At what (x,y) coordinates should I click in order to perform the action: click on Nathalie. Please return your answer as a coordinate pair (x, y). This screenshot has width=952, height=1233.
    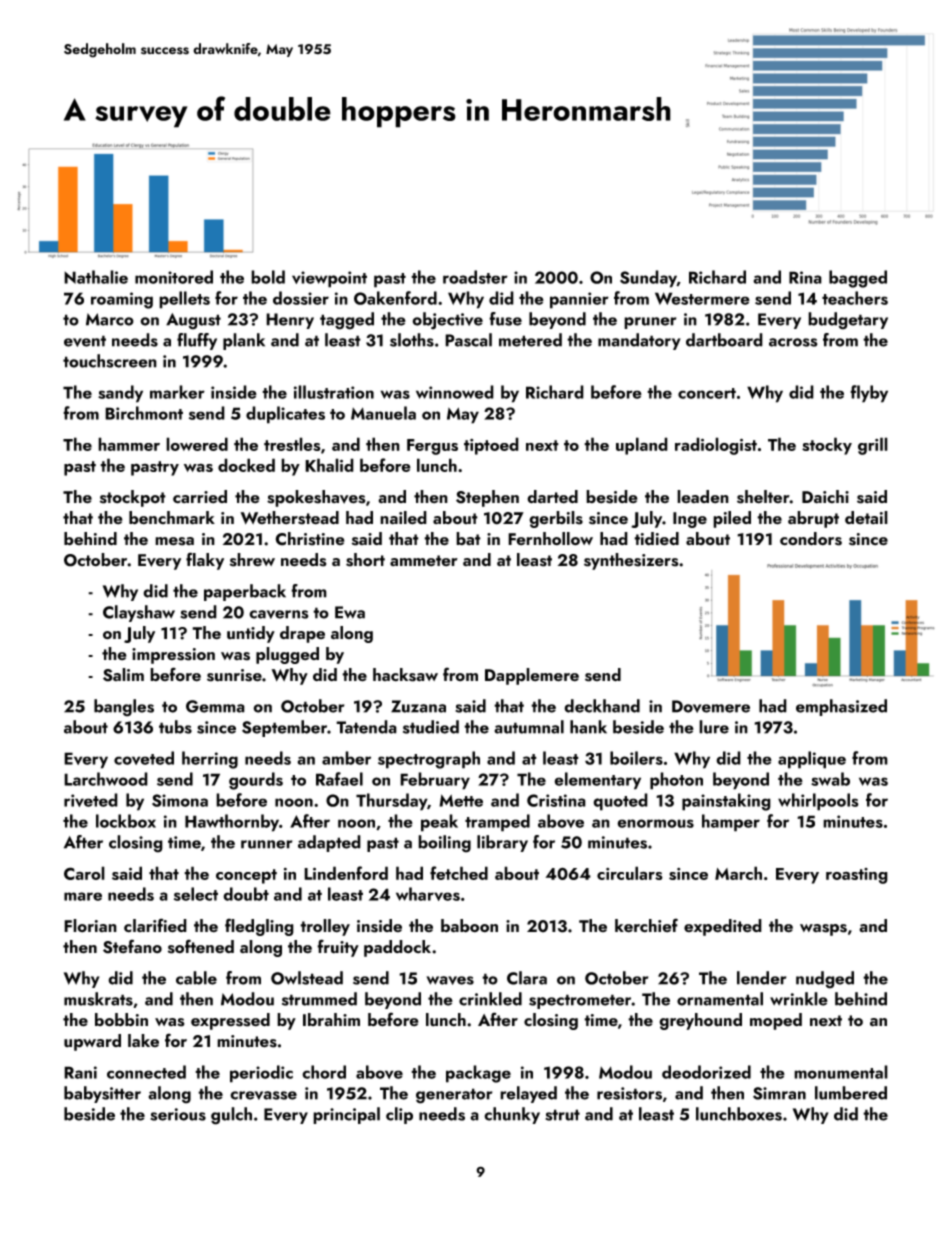
    Looking at the image, I should click on (96, 277).
